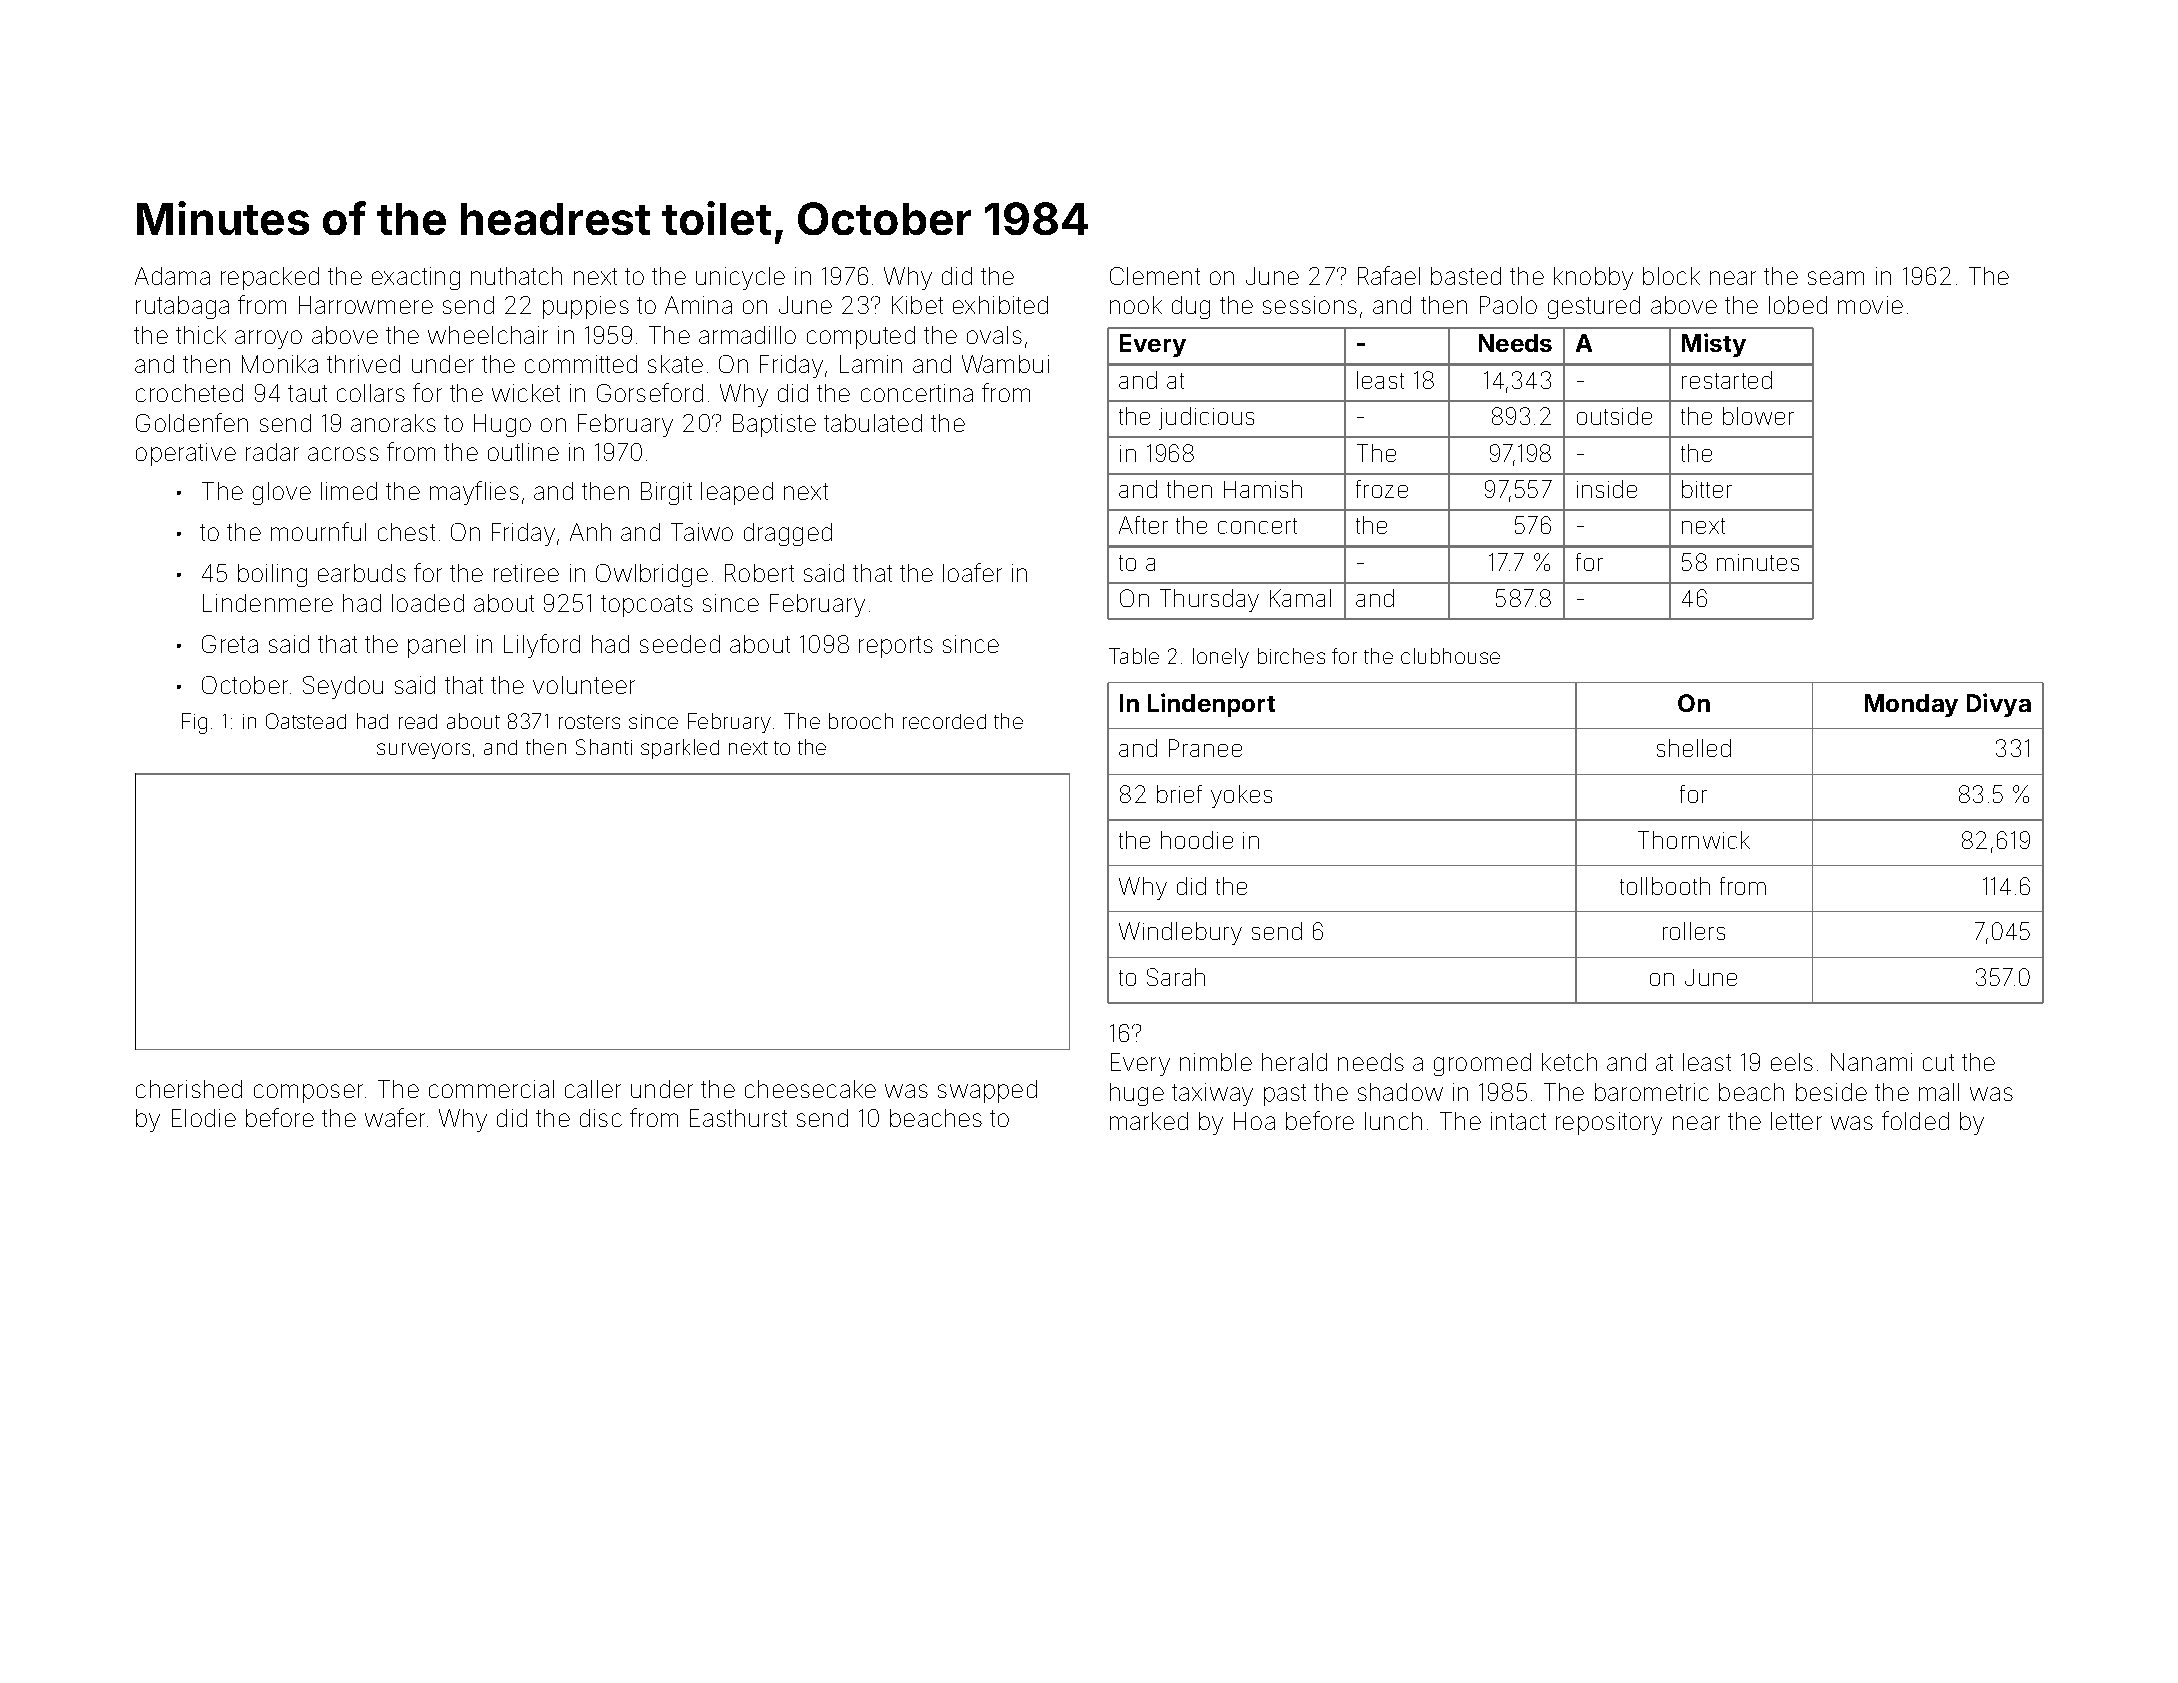 The image size is (2178, 1683). Describe the element at coordinates (1300, 598) in the page. I see `Kamal` at that location.
